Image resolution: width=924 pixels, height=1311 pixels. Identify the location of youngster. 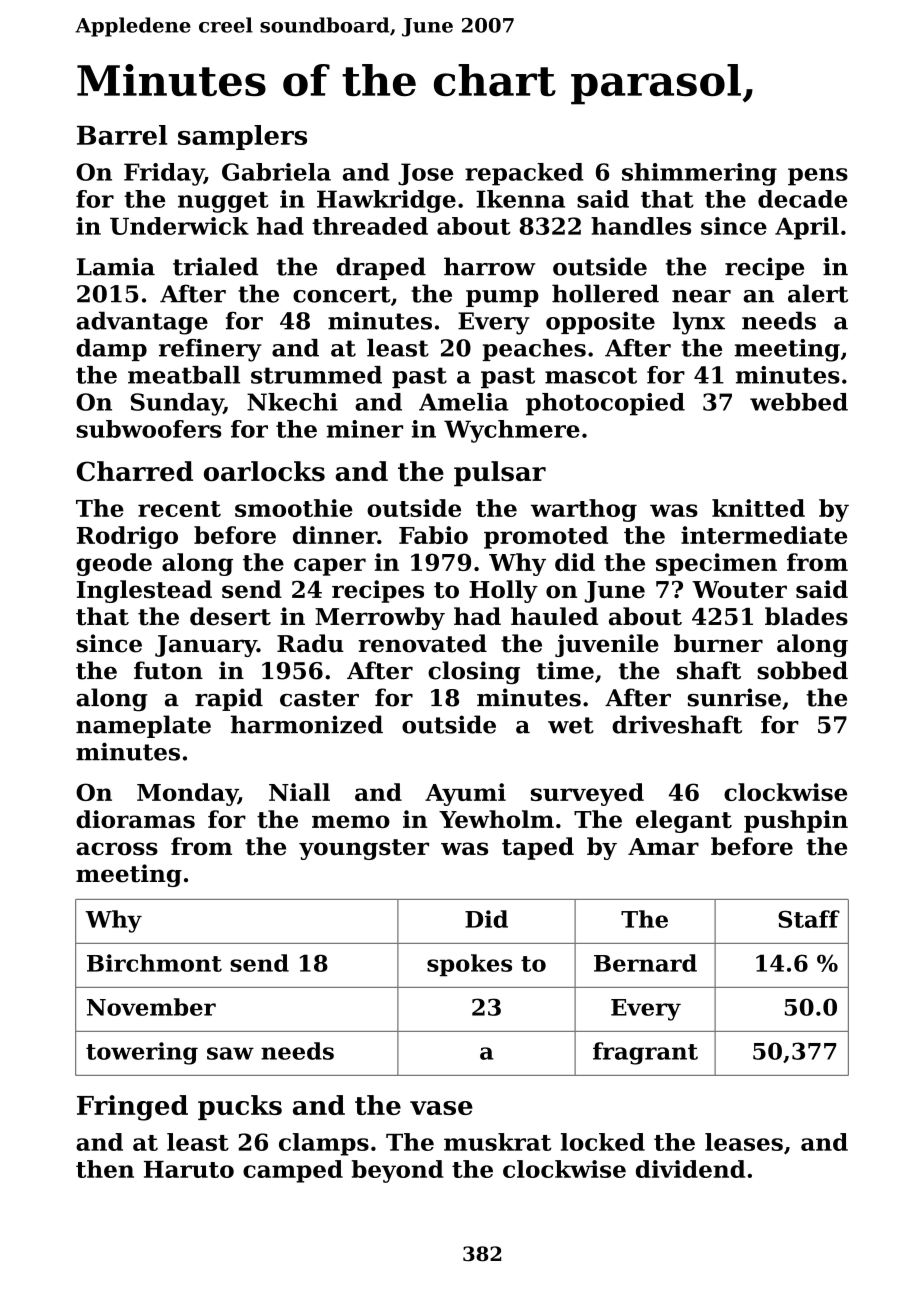
(364, 849).
